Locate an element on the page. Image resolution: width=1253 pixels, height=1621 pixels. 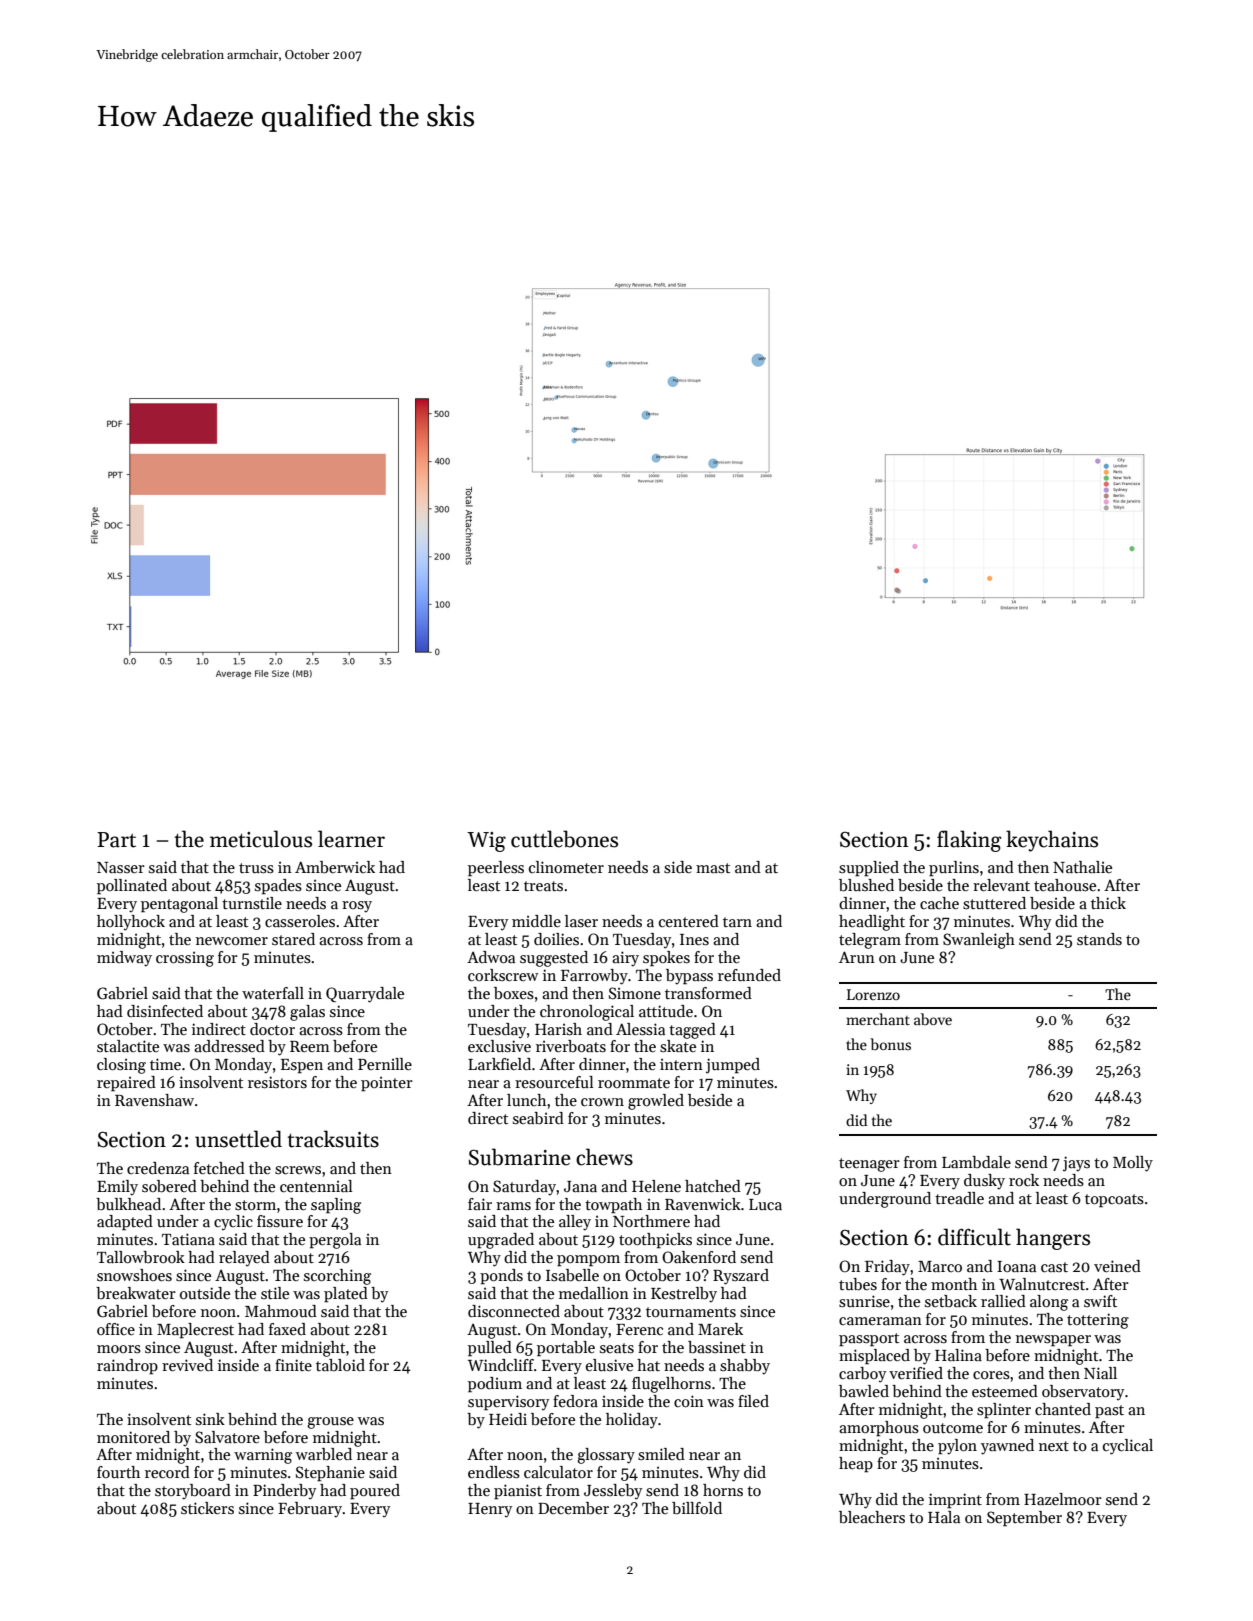
fourth is located at coordinates (118, 1472).
